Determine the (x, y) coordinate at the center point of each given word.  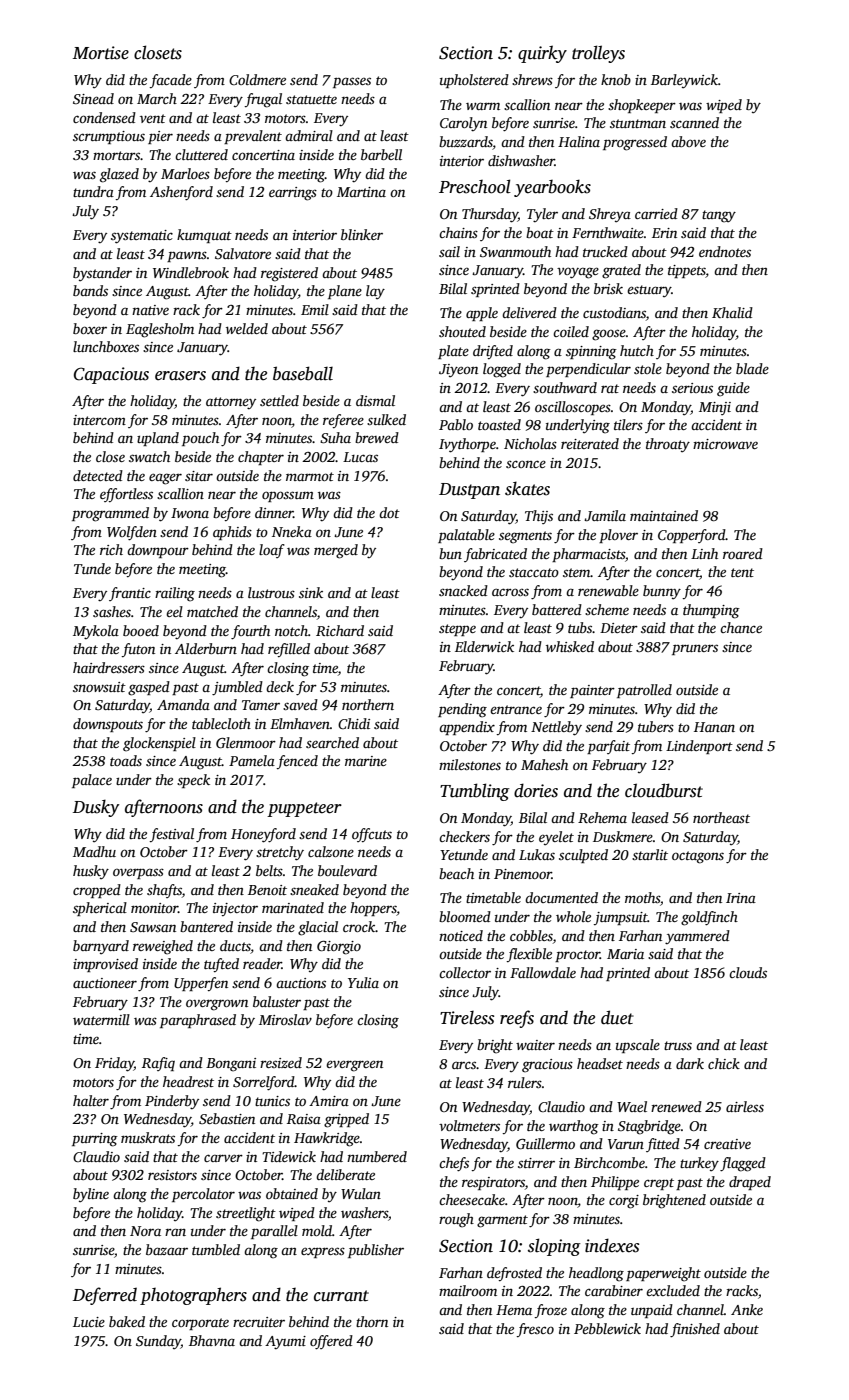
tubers (656, 726)
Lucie (89, 1322)
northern (368, 704)
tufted (221, 965)
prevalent (253, 137)
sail (449, 251)
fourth (250, 632)
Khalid (732, 312)
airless (745, 1106)
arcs (464, 1065)
